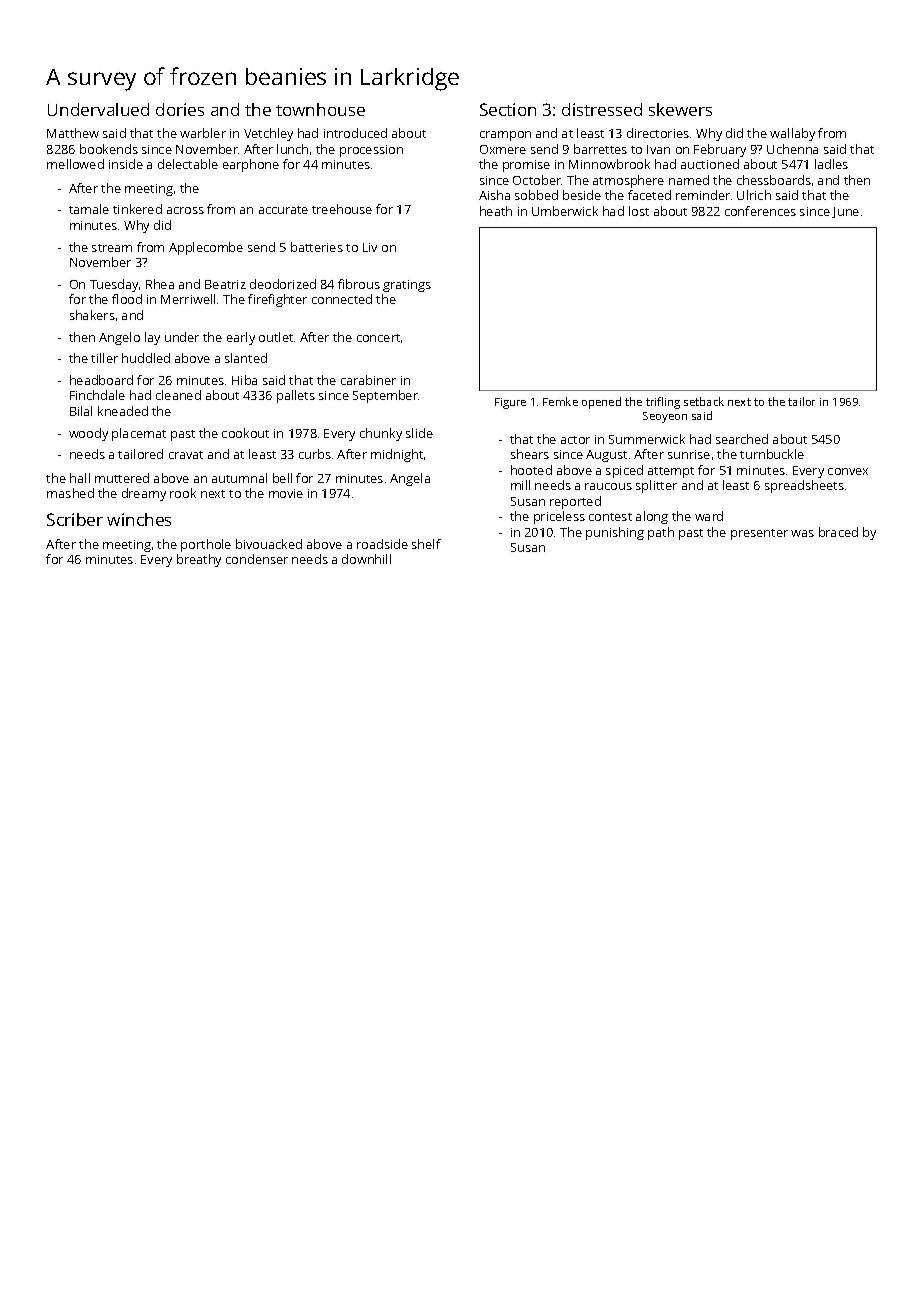 Image resolution: width=924 pixels, height=1308 pixels. What do you see at coordinates (649, 195) in the page?
I see `faceted` at bounding box center [649, 195].
